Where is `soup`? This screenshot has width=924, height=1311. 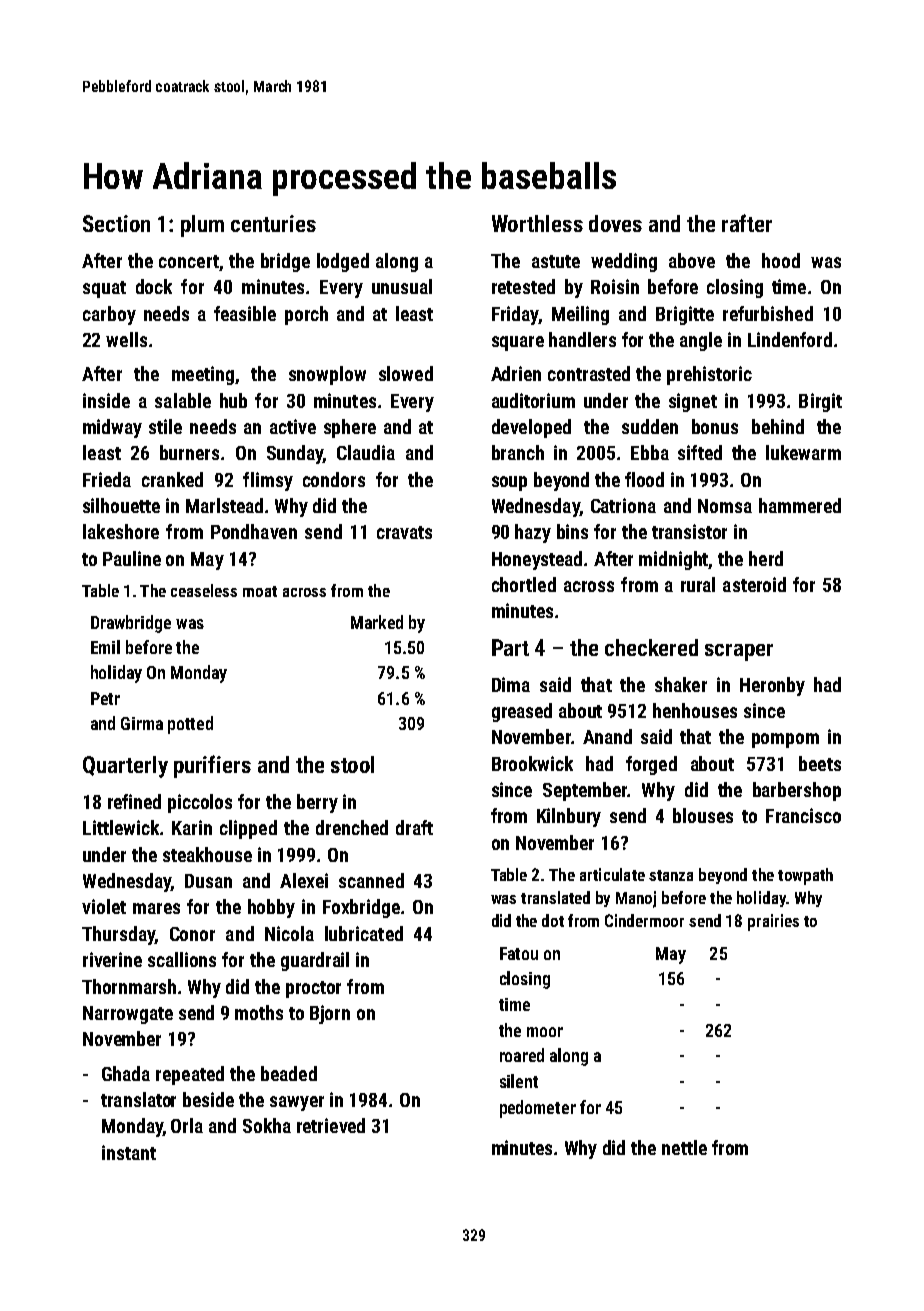
soup is located at coordinates (509, 483).
